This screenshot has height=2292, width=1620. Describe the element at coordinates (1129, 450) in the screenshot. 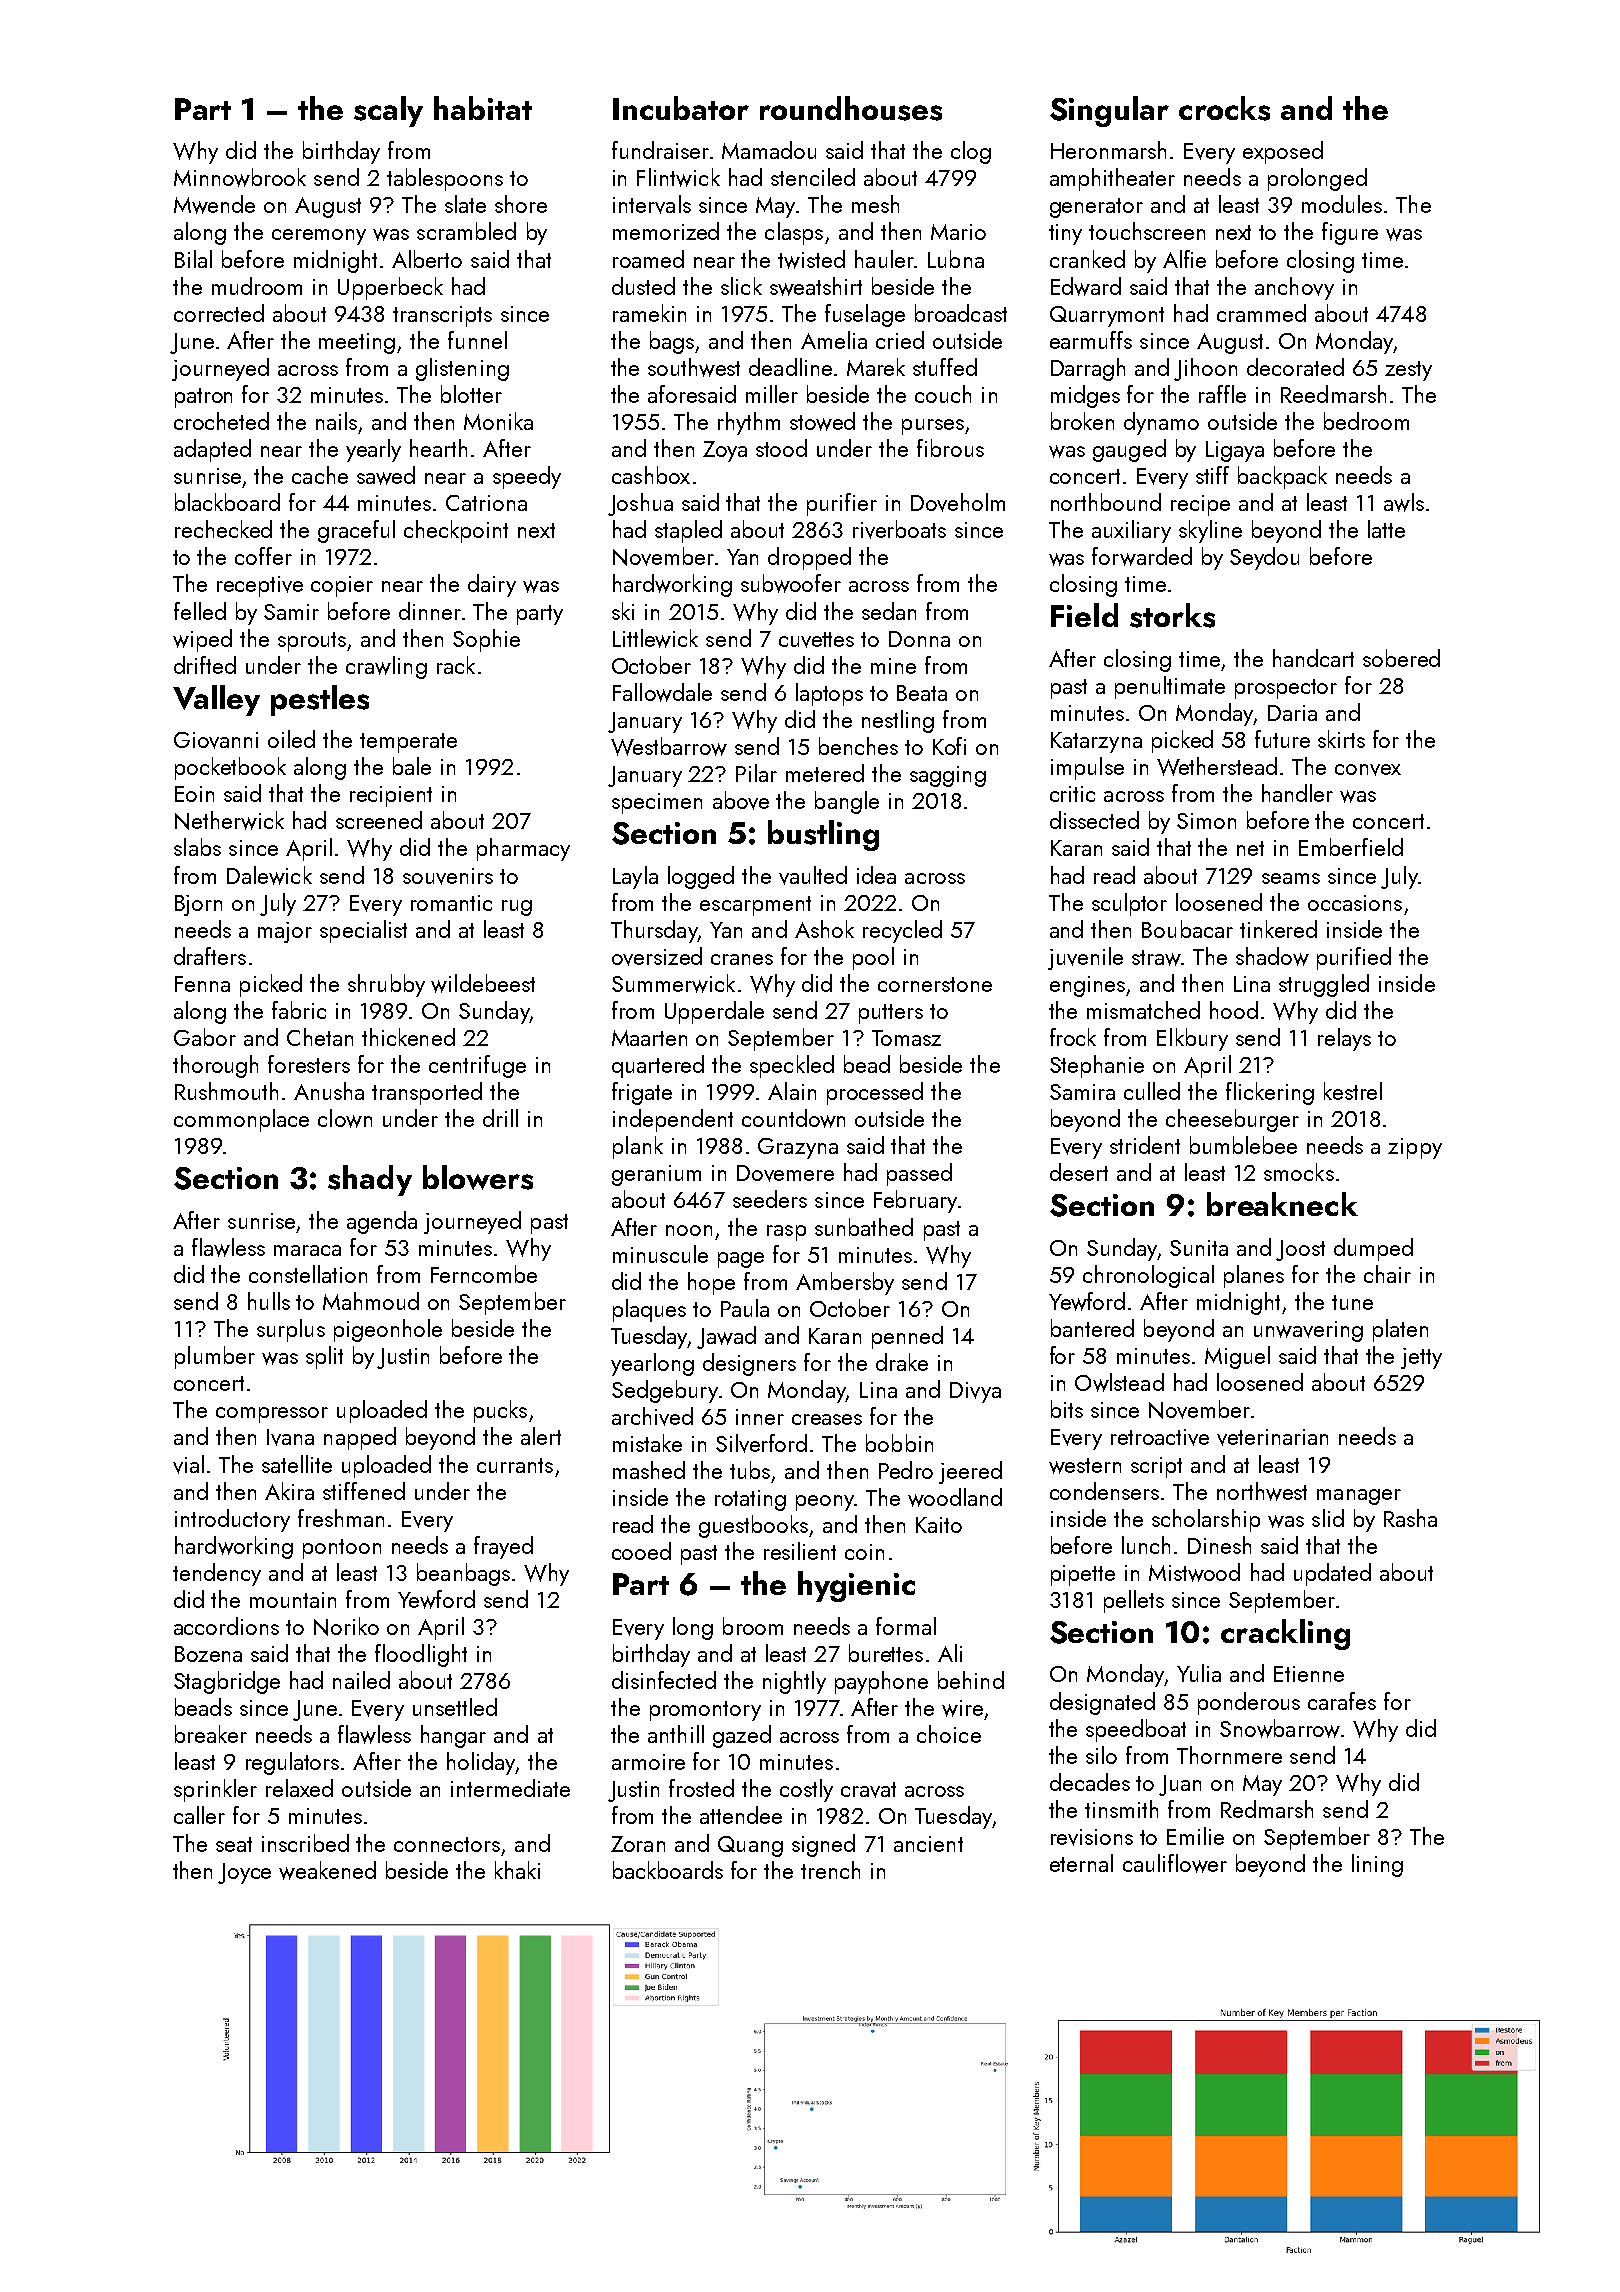

I see `gauged` at that location.
